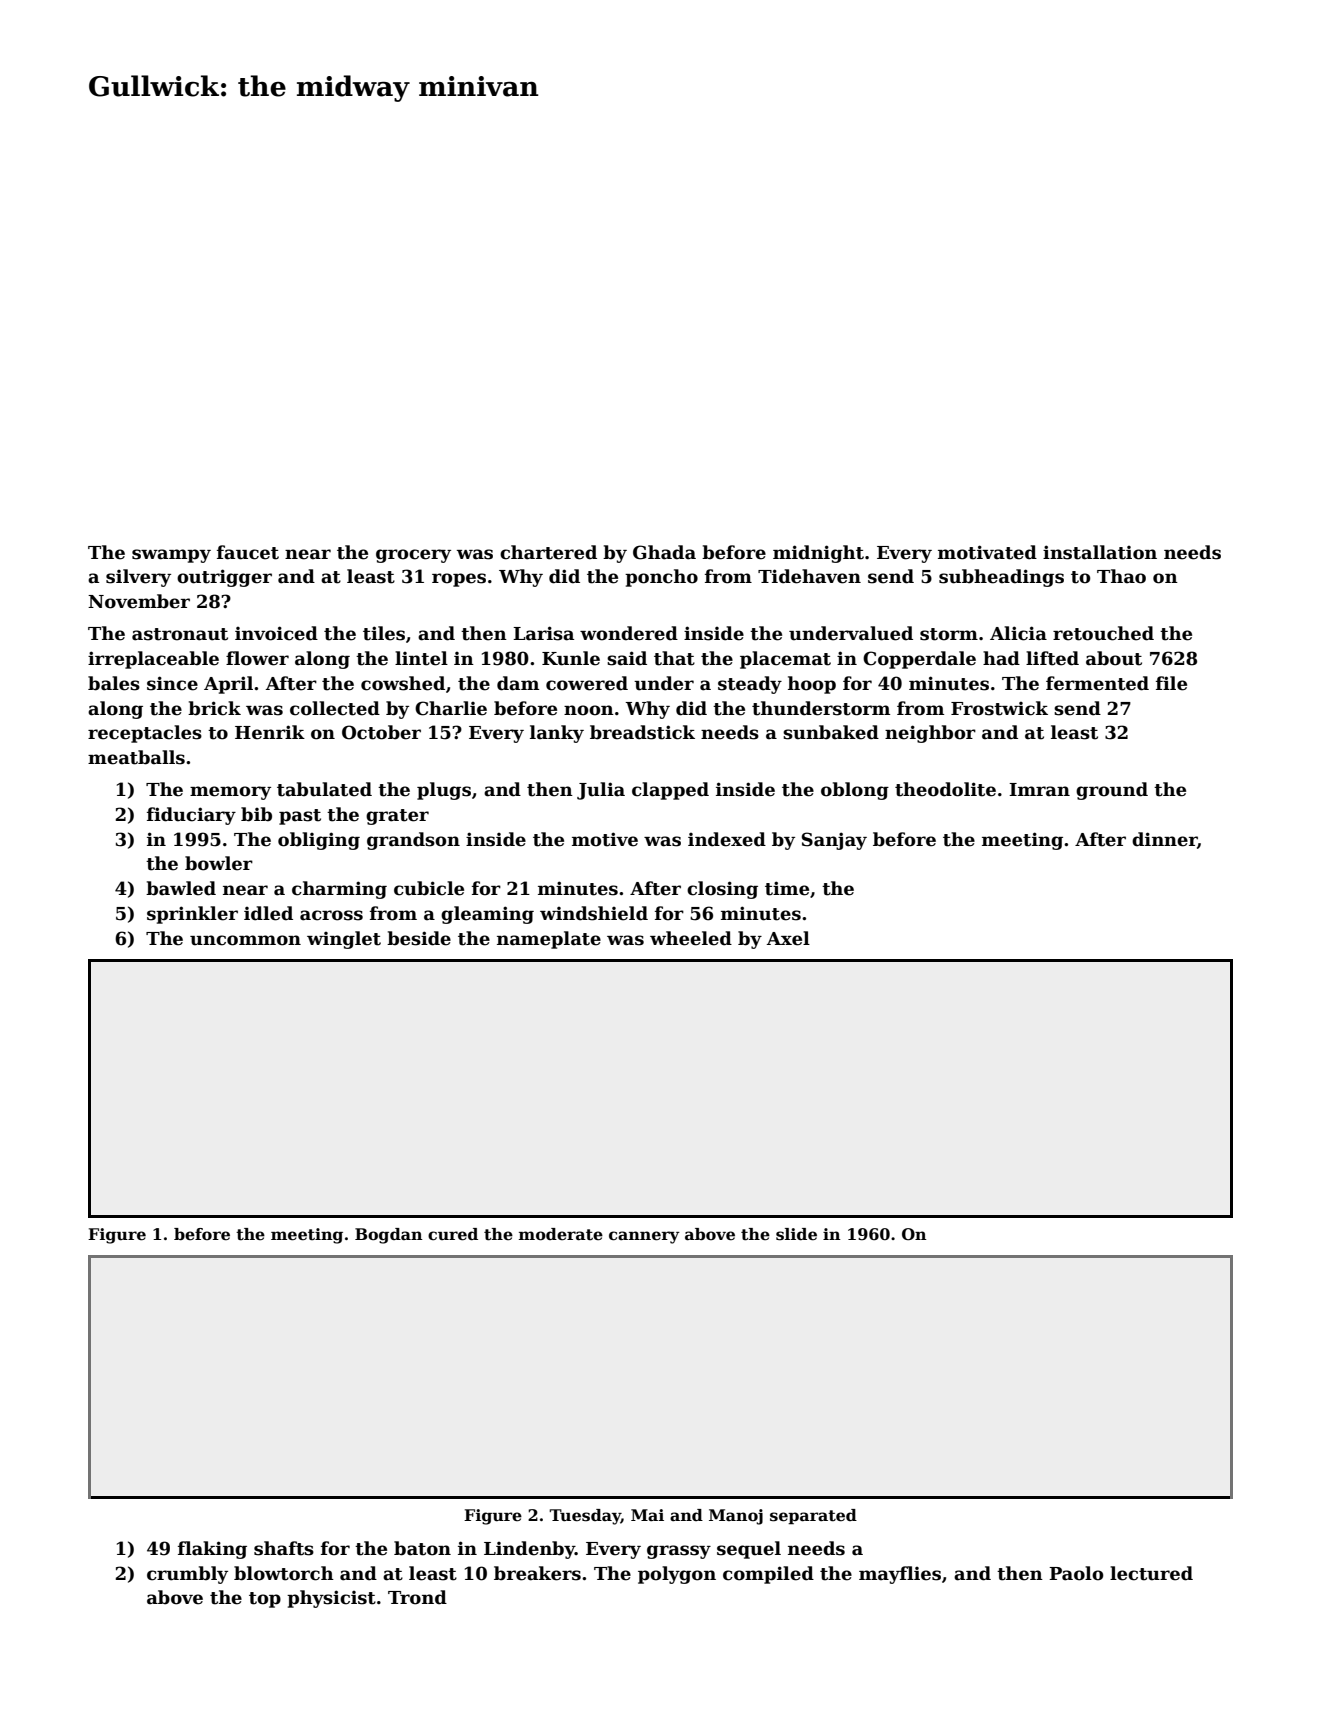  Describe the element at coordinates (1018, 633) in the document. I see `Alicia` at that location.
